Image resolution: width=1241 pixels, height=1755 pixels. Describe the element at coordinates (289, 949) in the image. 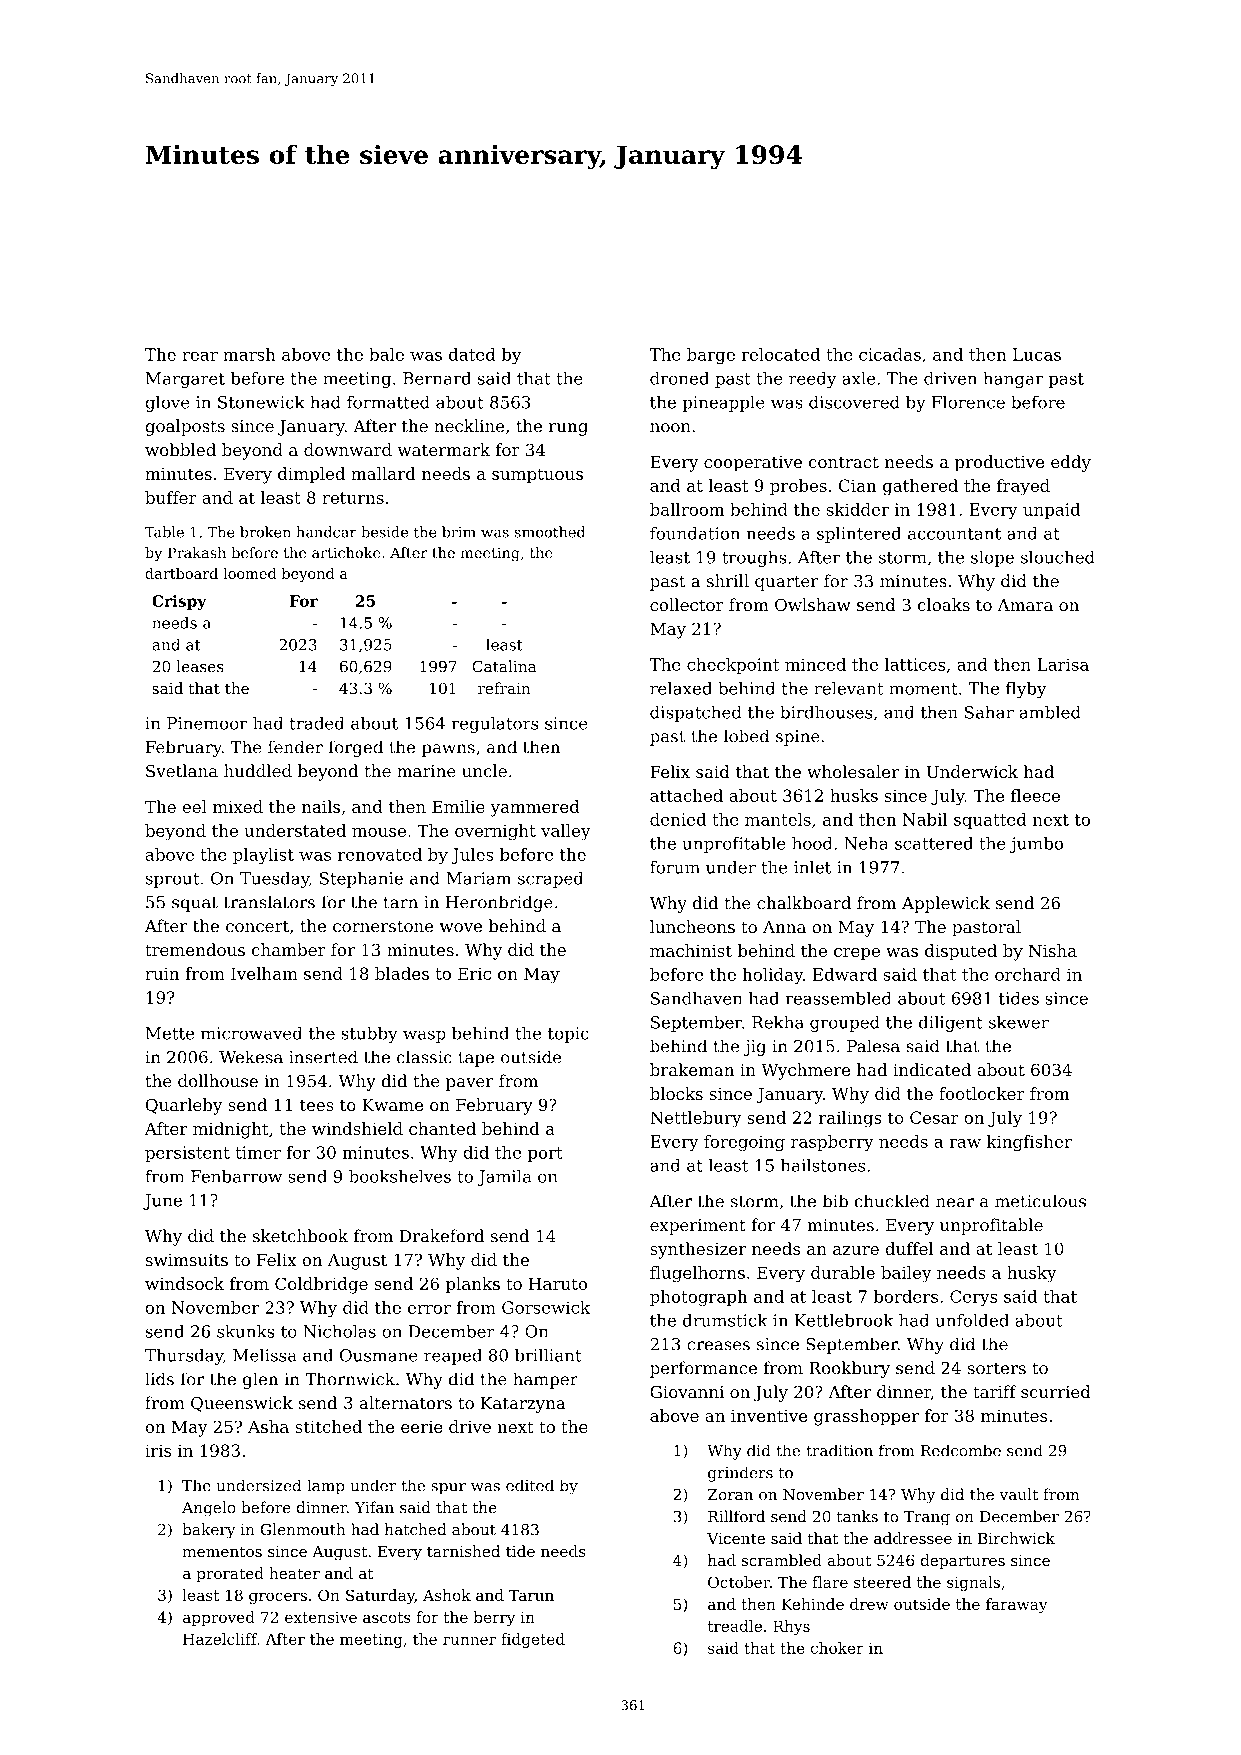

I see `chamber` at that location.
